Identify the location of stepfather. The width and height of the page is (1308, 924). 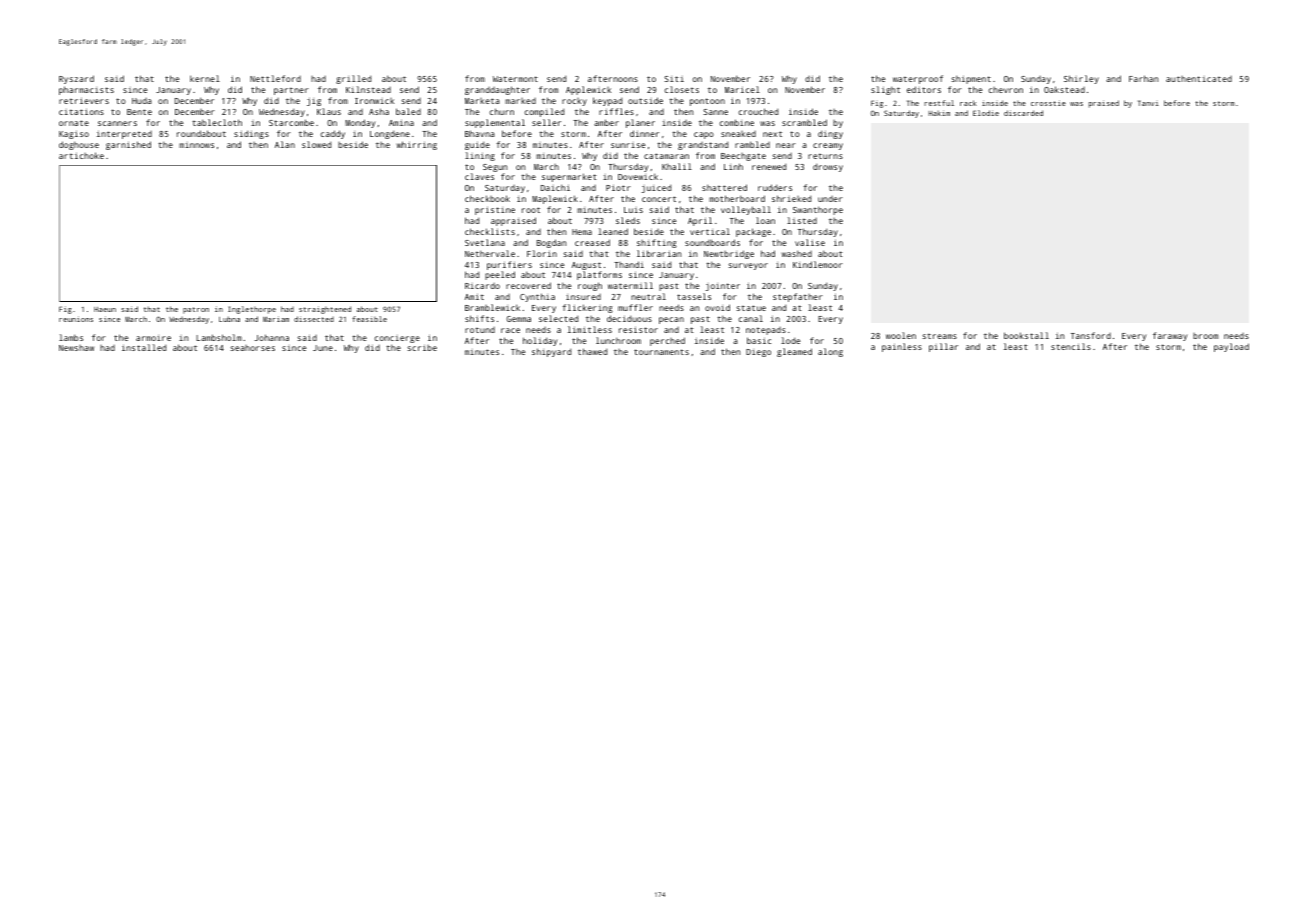
(798, 297).
